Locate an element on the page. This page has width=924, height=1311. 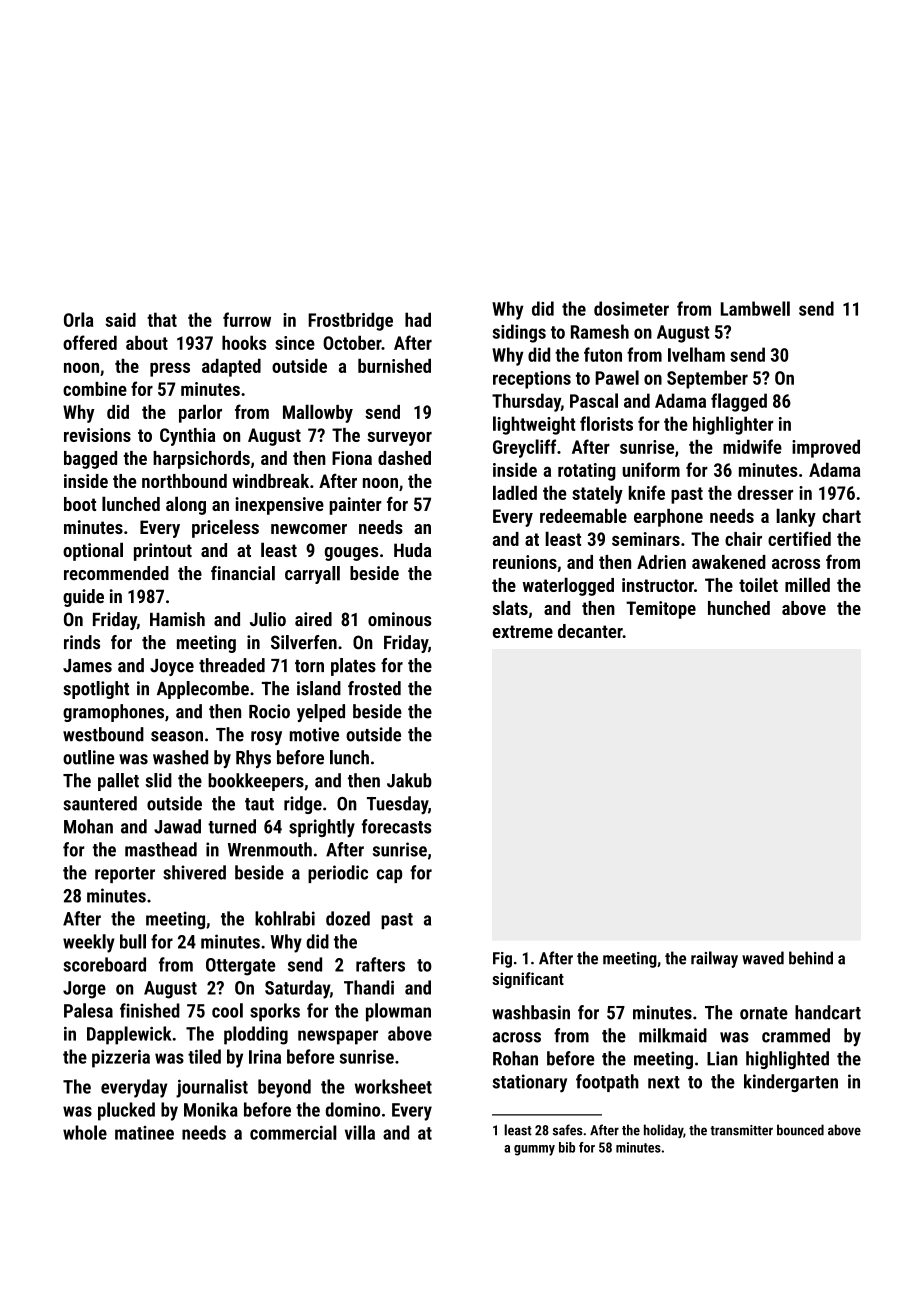
villa is located at coordinates (360, 1132).
